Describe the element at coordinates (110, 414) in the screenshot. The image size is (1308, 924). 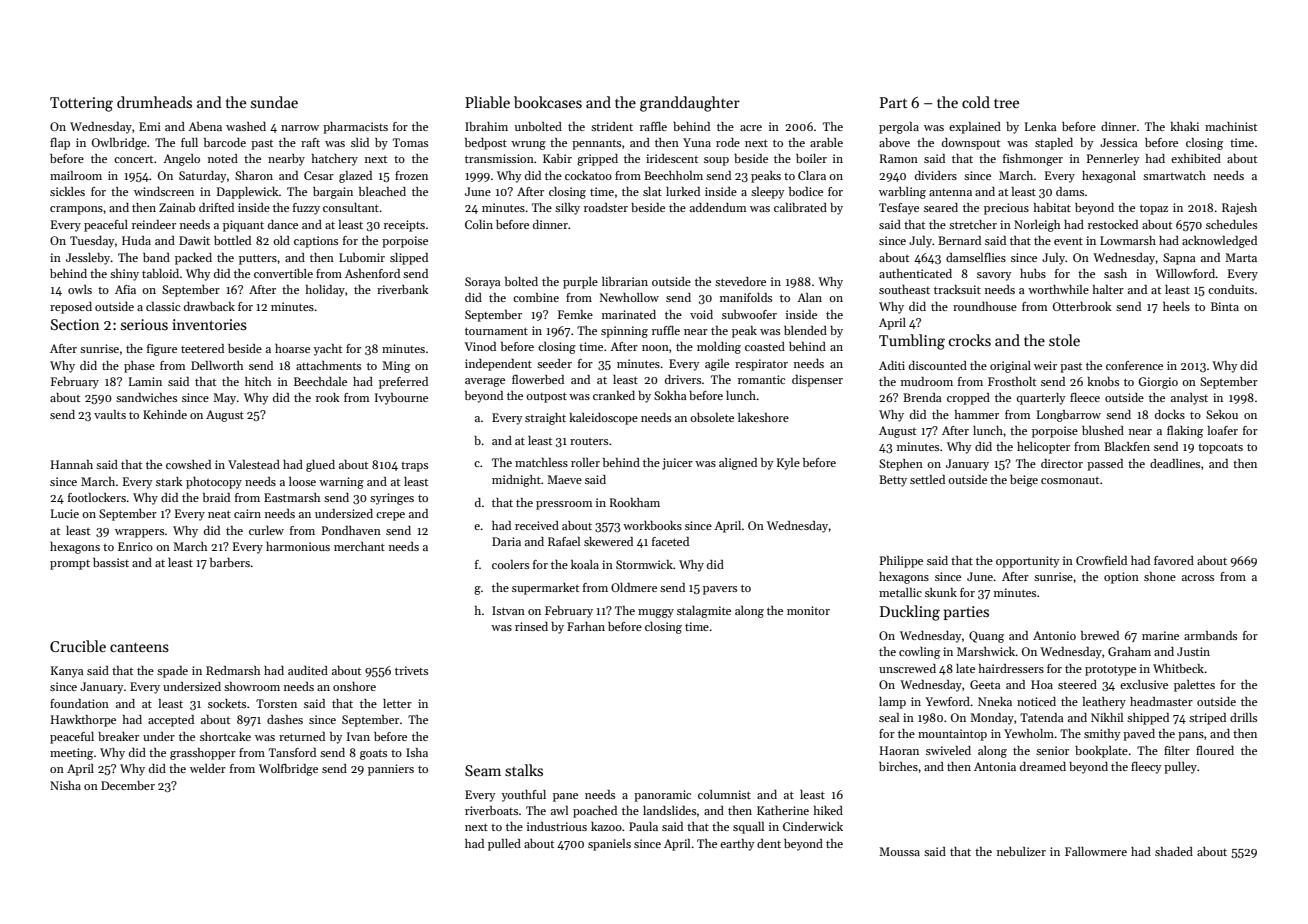
I see `vaults` at that location.
